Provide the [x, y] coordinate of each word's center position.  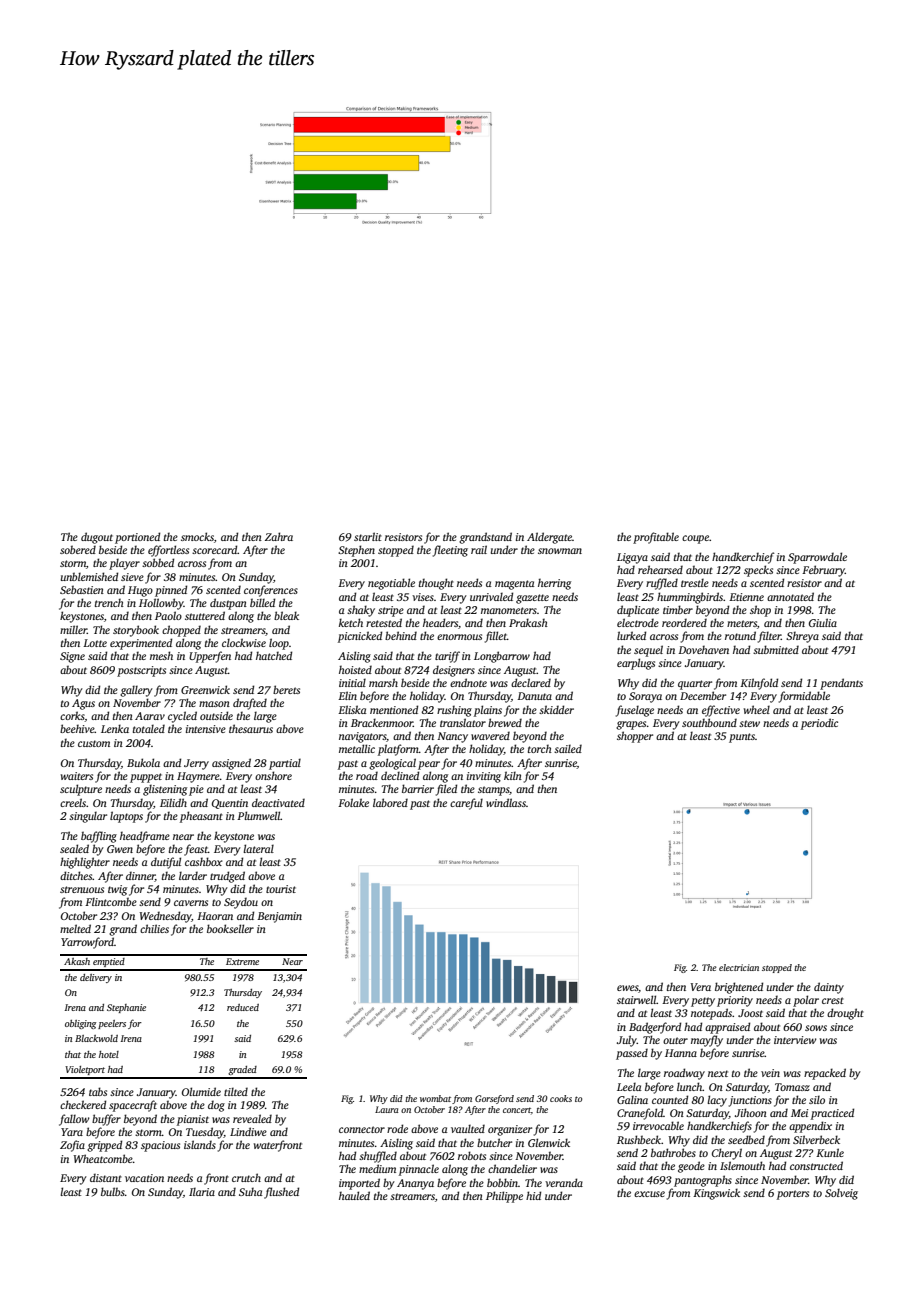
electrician [739, 967]
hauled [354, 1195]
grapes [631, 725]
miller [73, 629]
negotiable [391, 584]
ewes [628, 989]
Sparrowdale [817, 558]
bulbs [113, 1191]
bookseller [230, 928]
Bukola [143, 762]
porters [793, 1195]
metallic [357, 748]
